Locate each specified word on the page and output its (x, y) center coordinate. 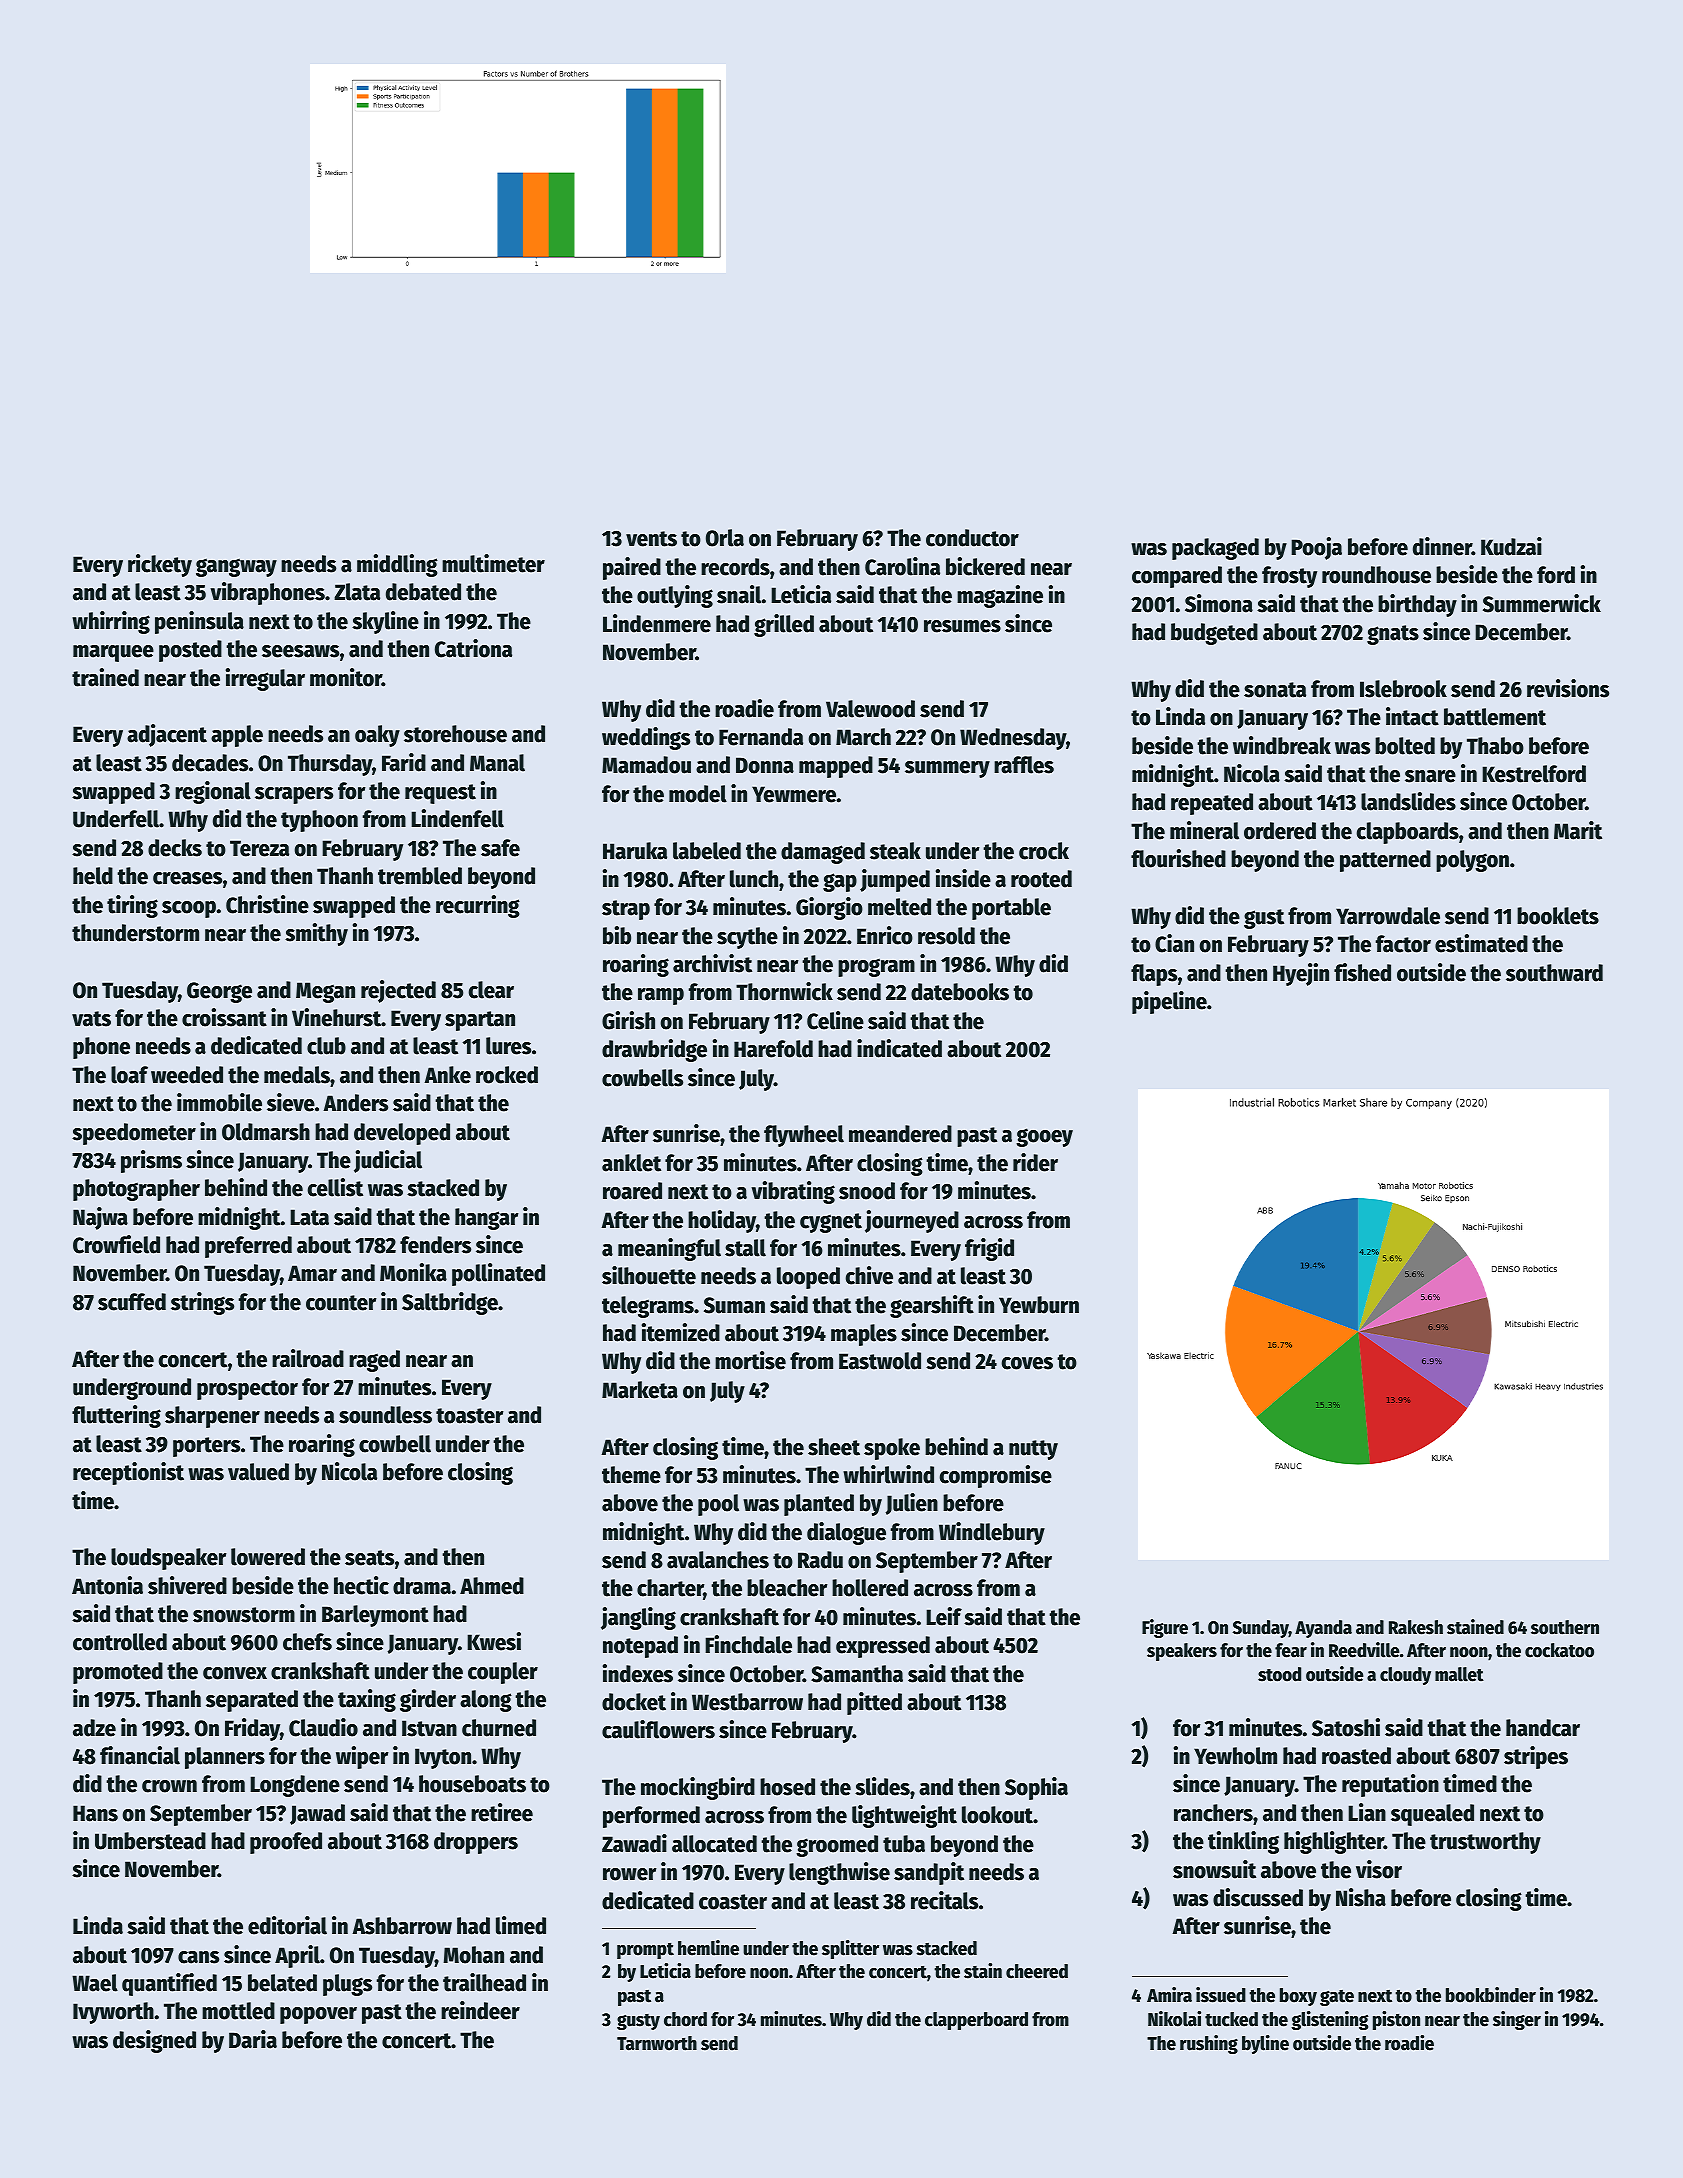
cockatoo (1559, 1650)
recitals (944, 1900)
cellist (335, 1187)
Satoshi (1346, 1727)
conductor (972, 538)
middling (397, 565)
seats (369, 1558)
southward (1554, 973)
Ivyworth (113, 2013)
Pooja (1316, 548)
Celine (835, 1020)
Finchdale (748, 1644)
